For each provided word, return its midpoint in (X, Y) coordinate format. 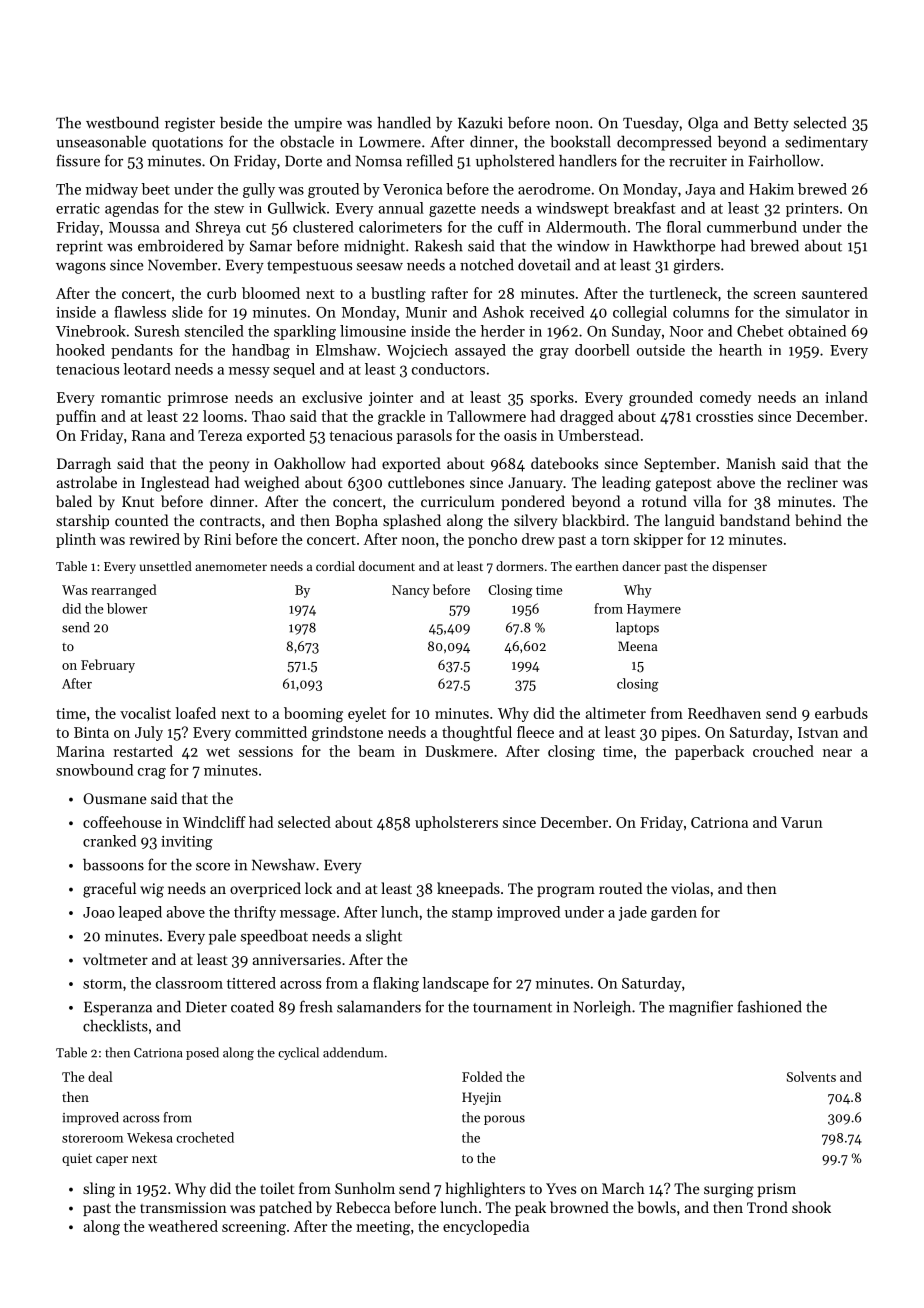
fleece (535, 732)
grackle (401, 418)
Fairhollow (784, 161)
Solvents (811, 1076)
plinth (76, 540)
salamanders (379, 1006)
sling (99, 1190)
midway (112, 190)
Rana (148, 435)
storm (102, 984)
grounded (661, 399)
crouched (783, 751)
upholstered (515, 162)
